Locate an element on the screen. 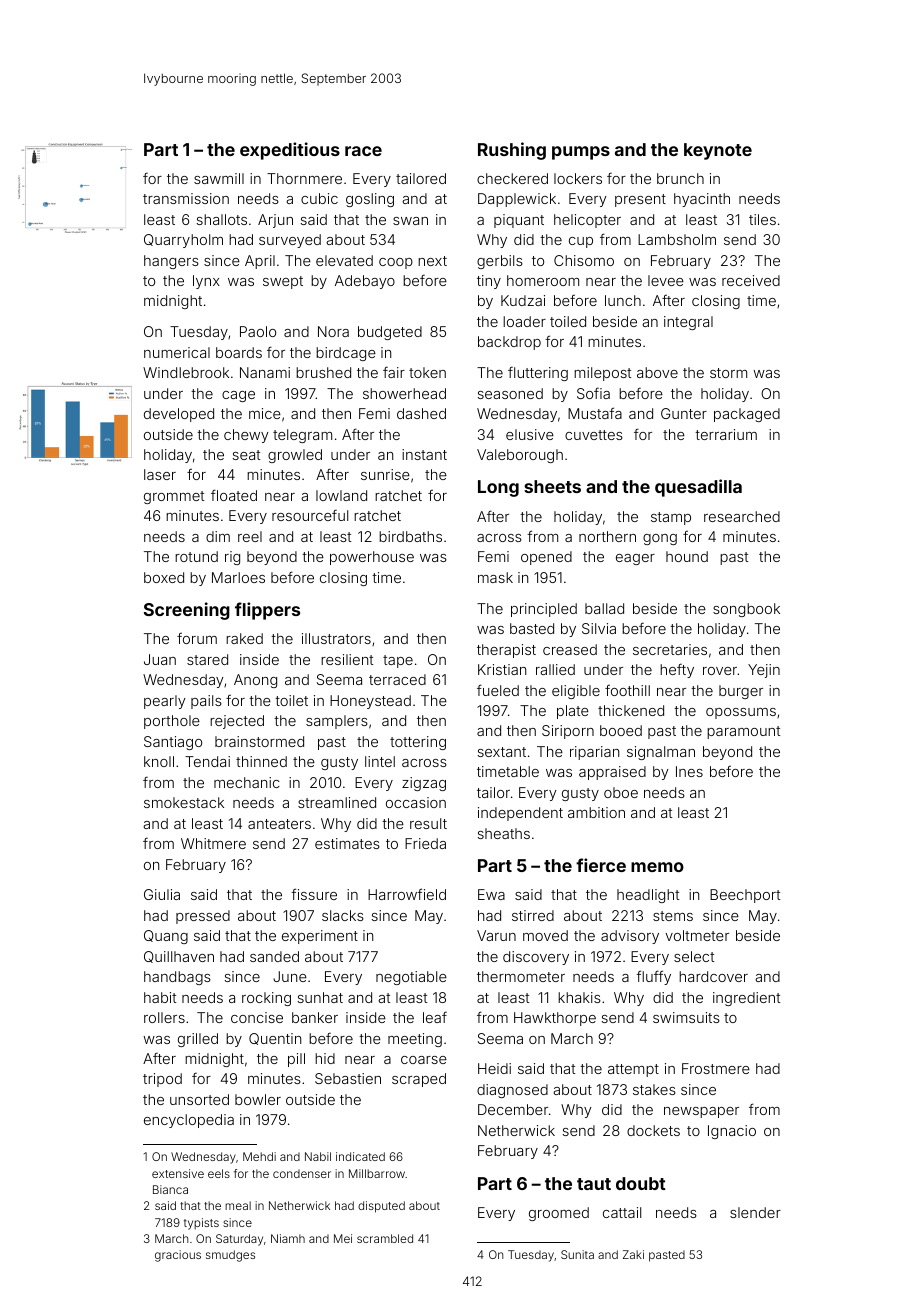 This screenshot has height=1314, width=924. coop is located at coordinates (396, 263).
